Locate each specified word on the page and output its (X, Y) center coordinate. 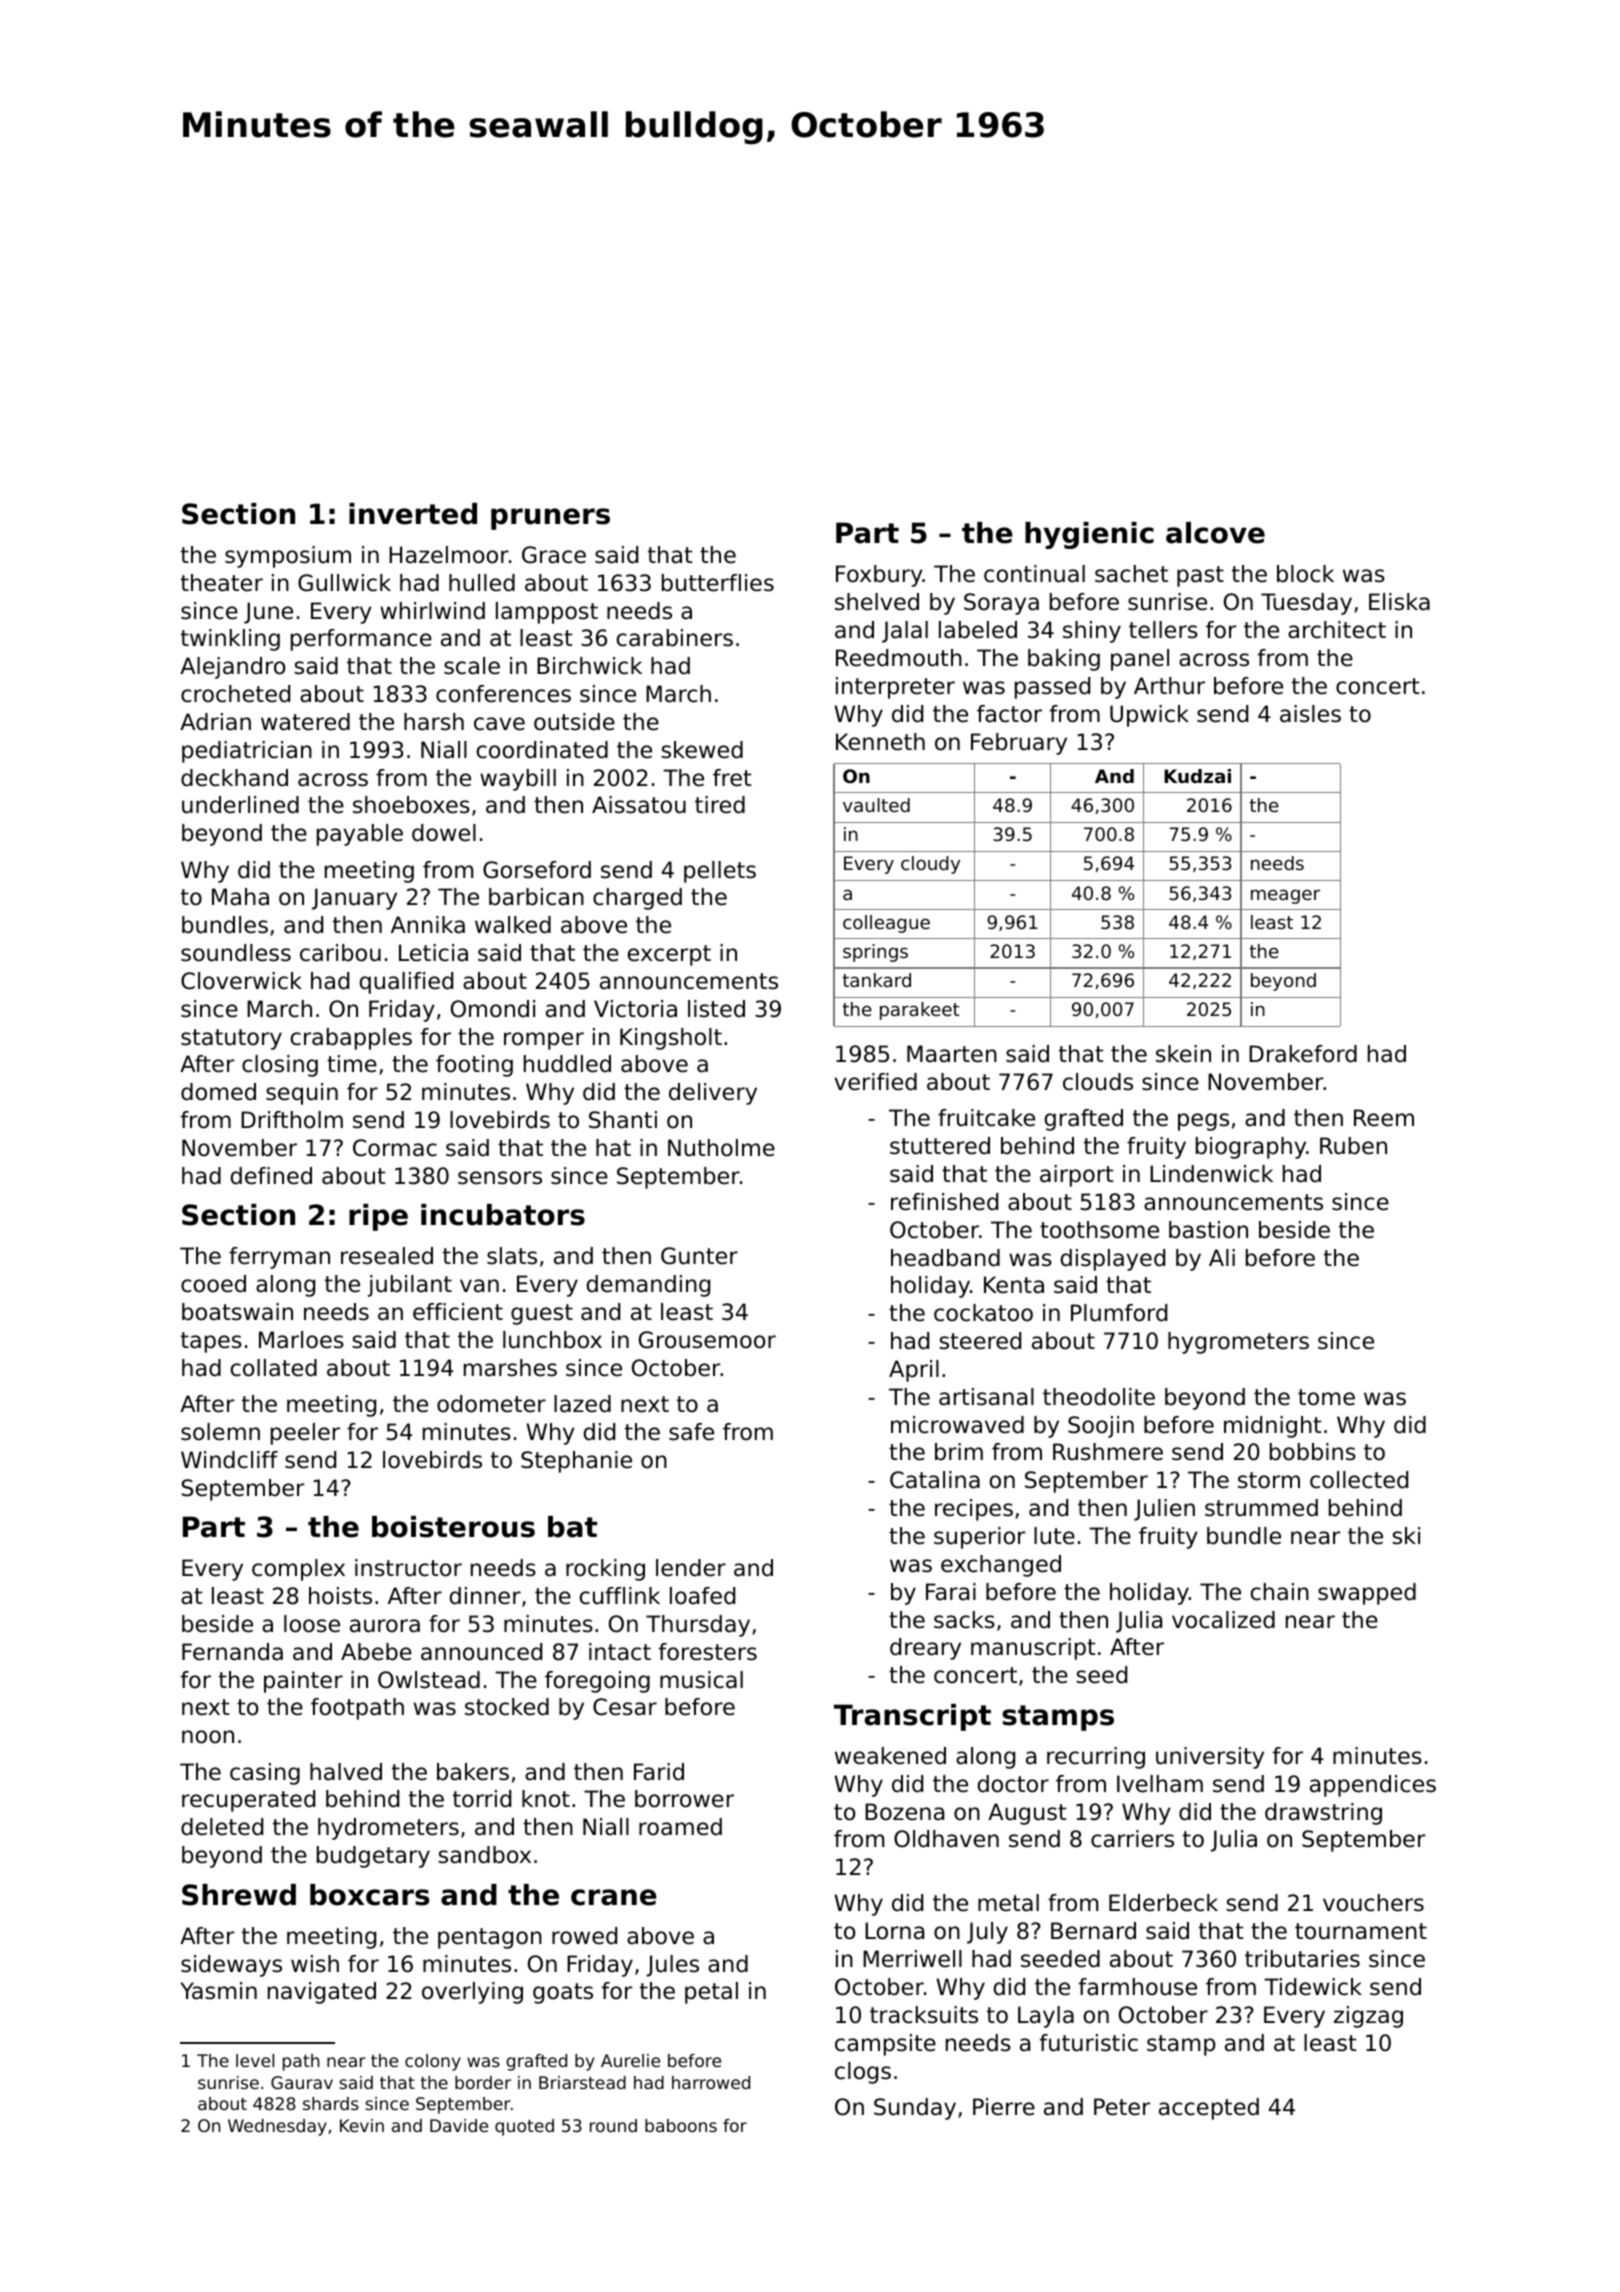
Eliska (1399, 602)
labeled (978, 630)
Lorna (894, 1931)
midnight (1273, 1427)
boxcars (369, 1895)
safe (691, 1432)
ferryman (279, 1258)
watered (305, 722)
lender (691, 1568)
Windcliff (229, 1460)
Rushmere (1108, 1452)
